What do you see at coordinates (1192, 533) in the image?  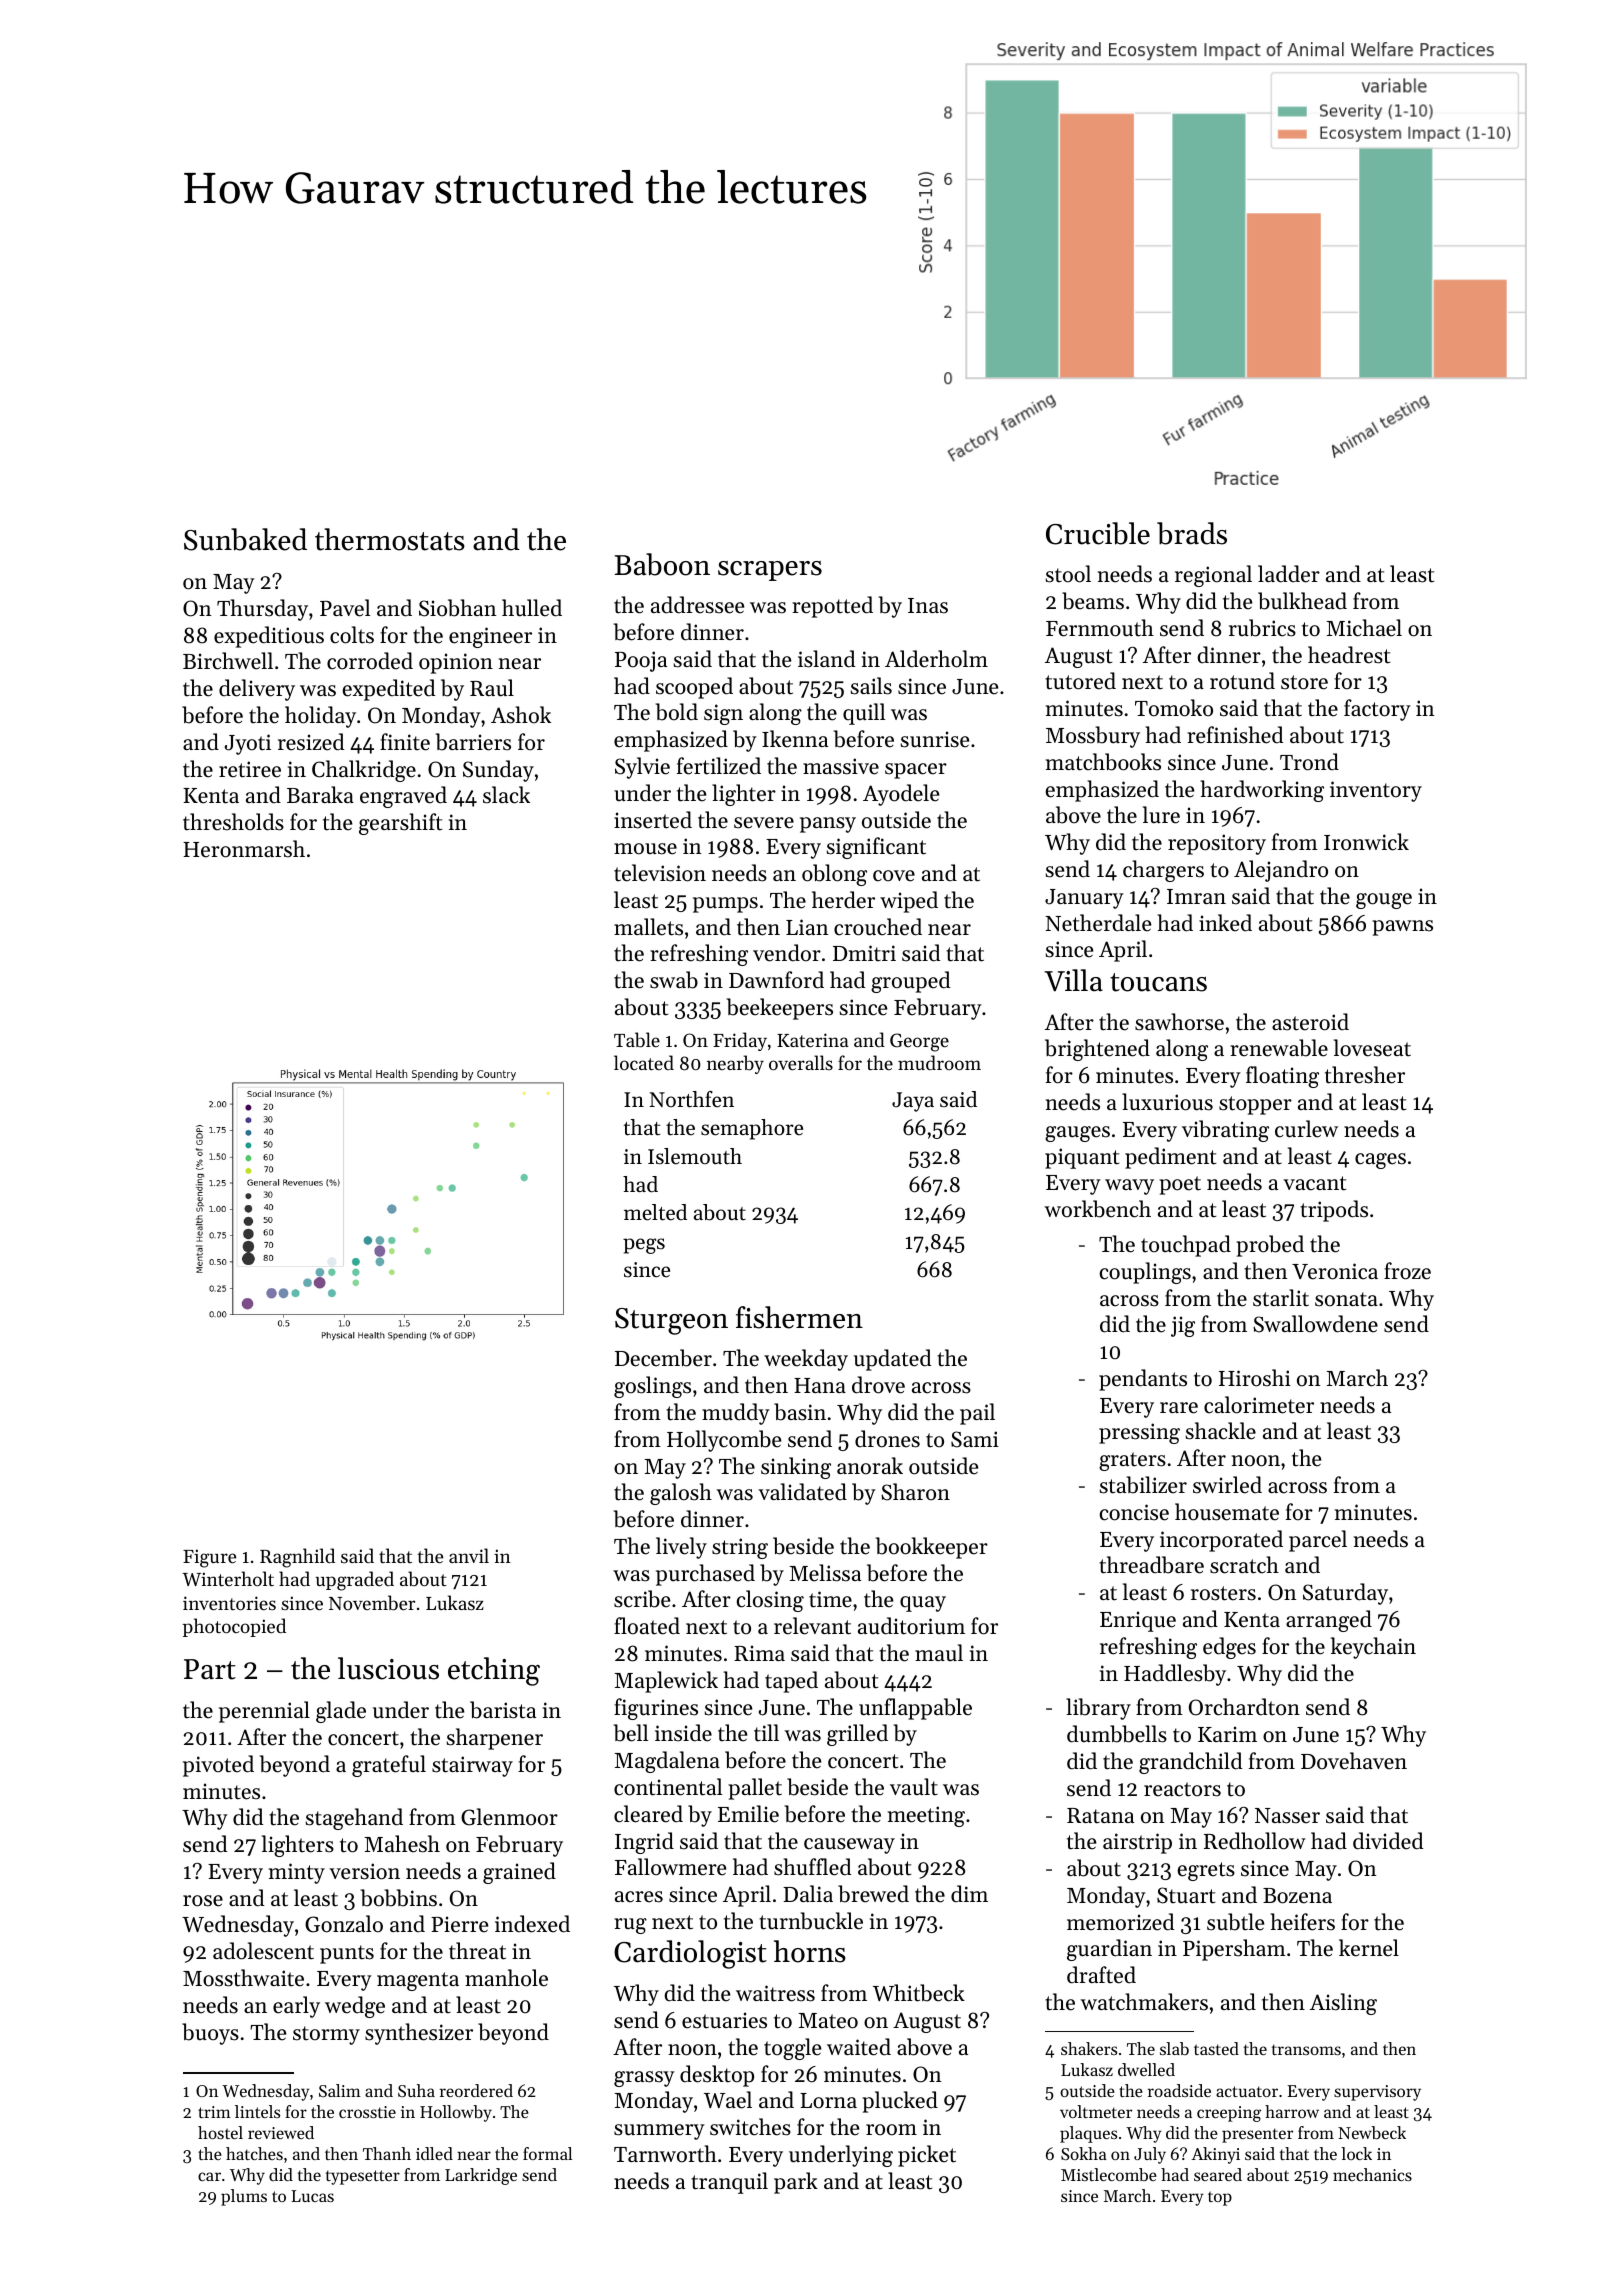 I see `brads` at bounding box center [1192, 533].
